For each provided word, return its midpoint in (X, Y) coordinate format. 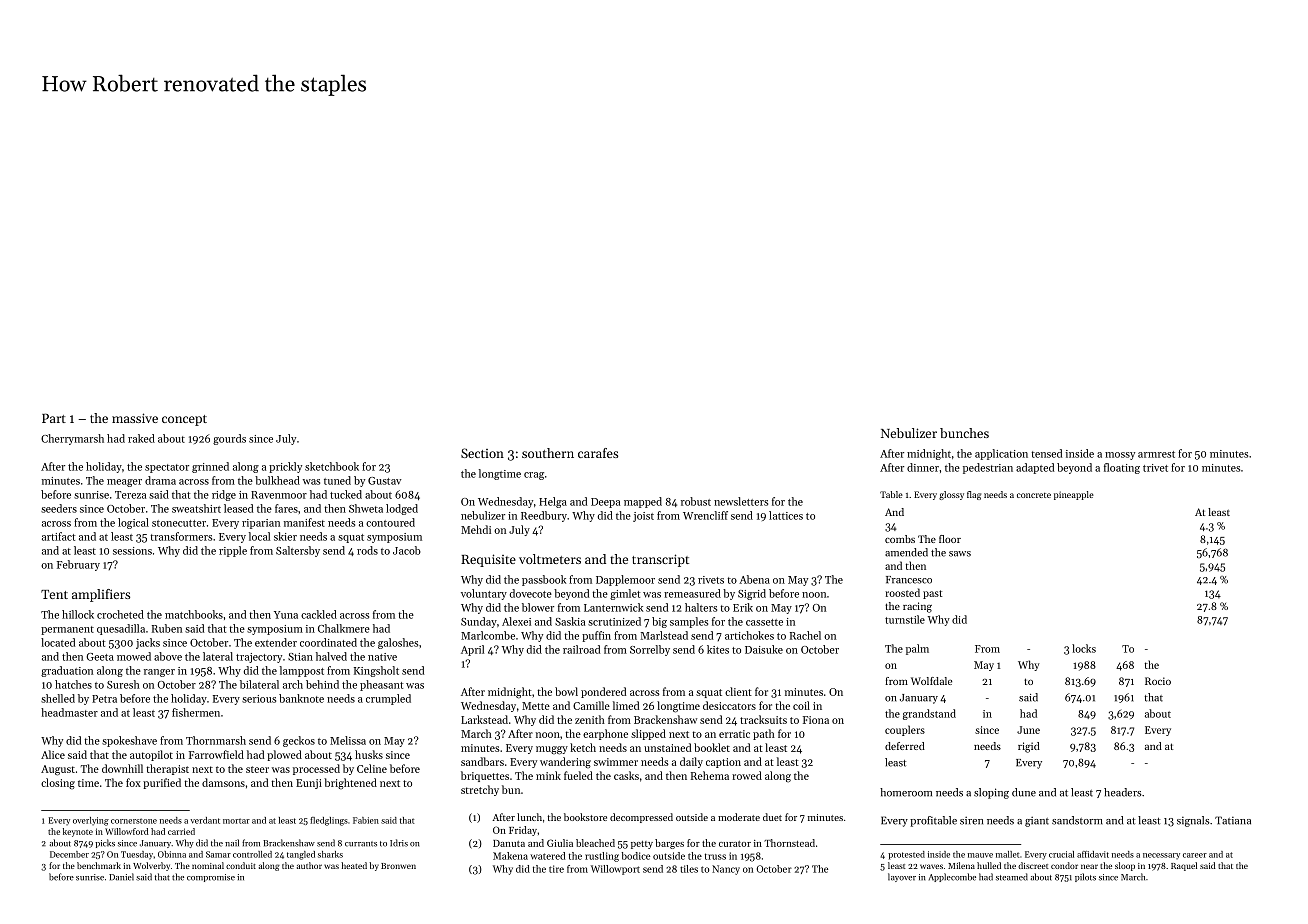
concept (184, 420)
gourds (229, 439)
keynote (78, 832)
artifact (58, 536)
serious (259, 699)
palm (917, 649)
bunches (964, 433)
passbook (544, 580)
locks (1084, 648)
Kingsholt (376, 671)
